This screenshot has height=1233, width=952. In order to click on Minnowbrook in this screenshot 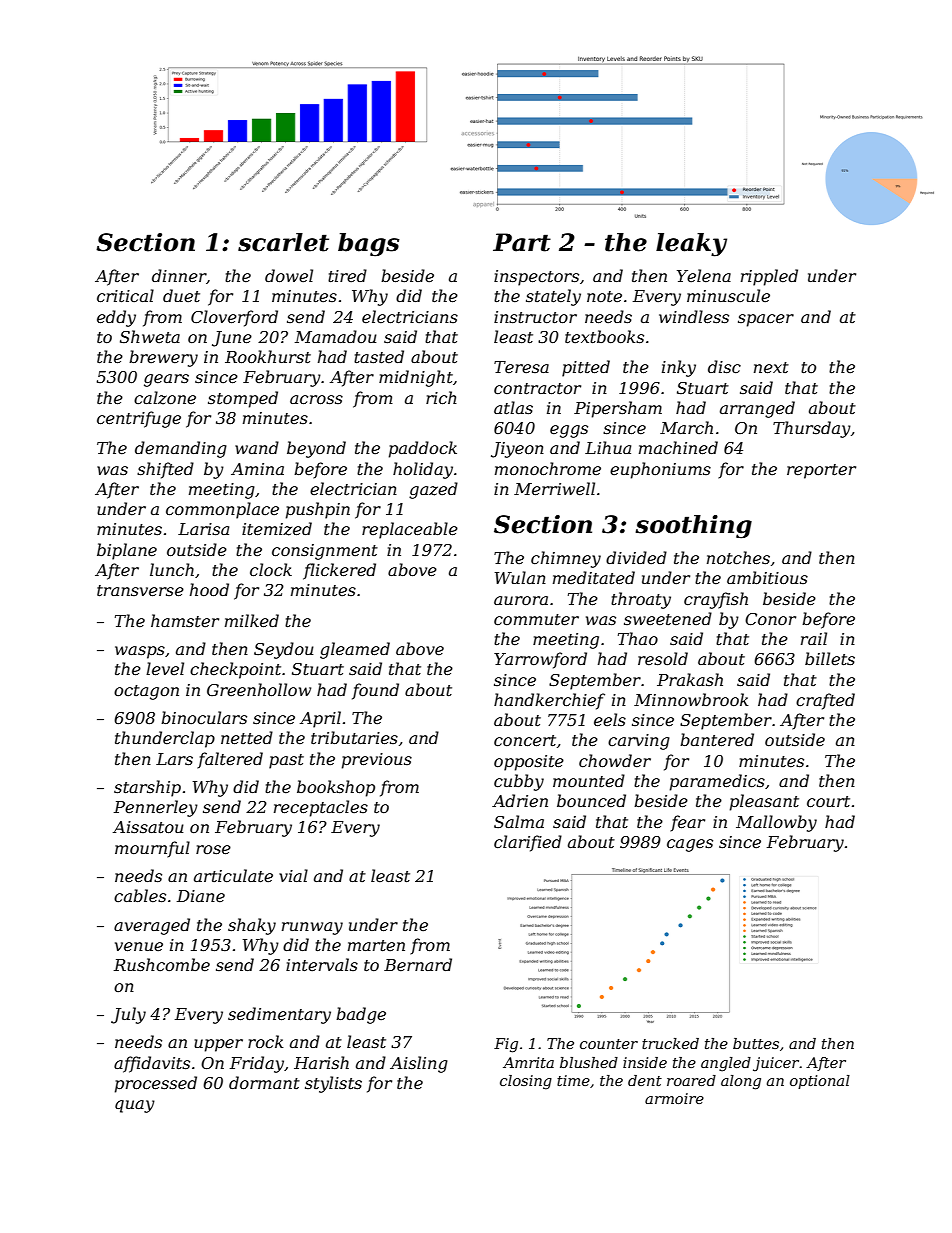, I will do `click(691, 699)`.
